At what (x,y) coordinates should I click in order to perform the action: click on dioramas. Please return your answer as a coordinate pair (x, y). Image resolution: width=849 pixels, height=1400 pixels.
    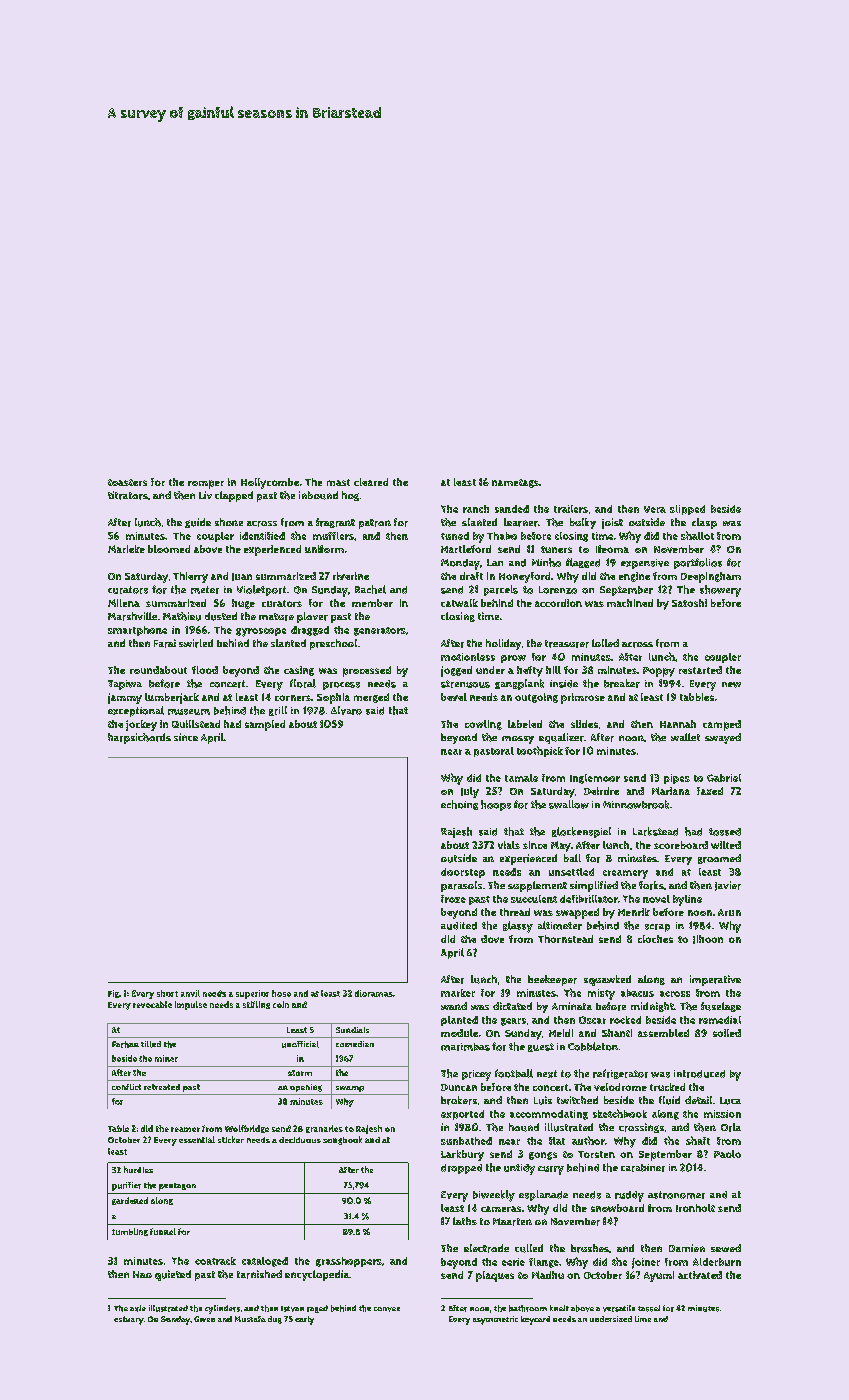
    Looking at the image, I should click on (374, 993).
